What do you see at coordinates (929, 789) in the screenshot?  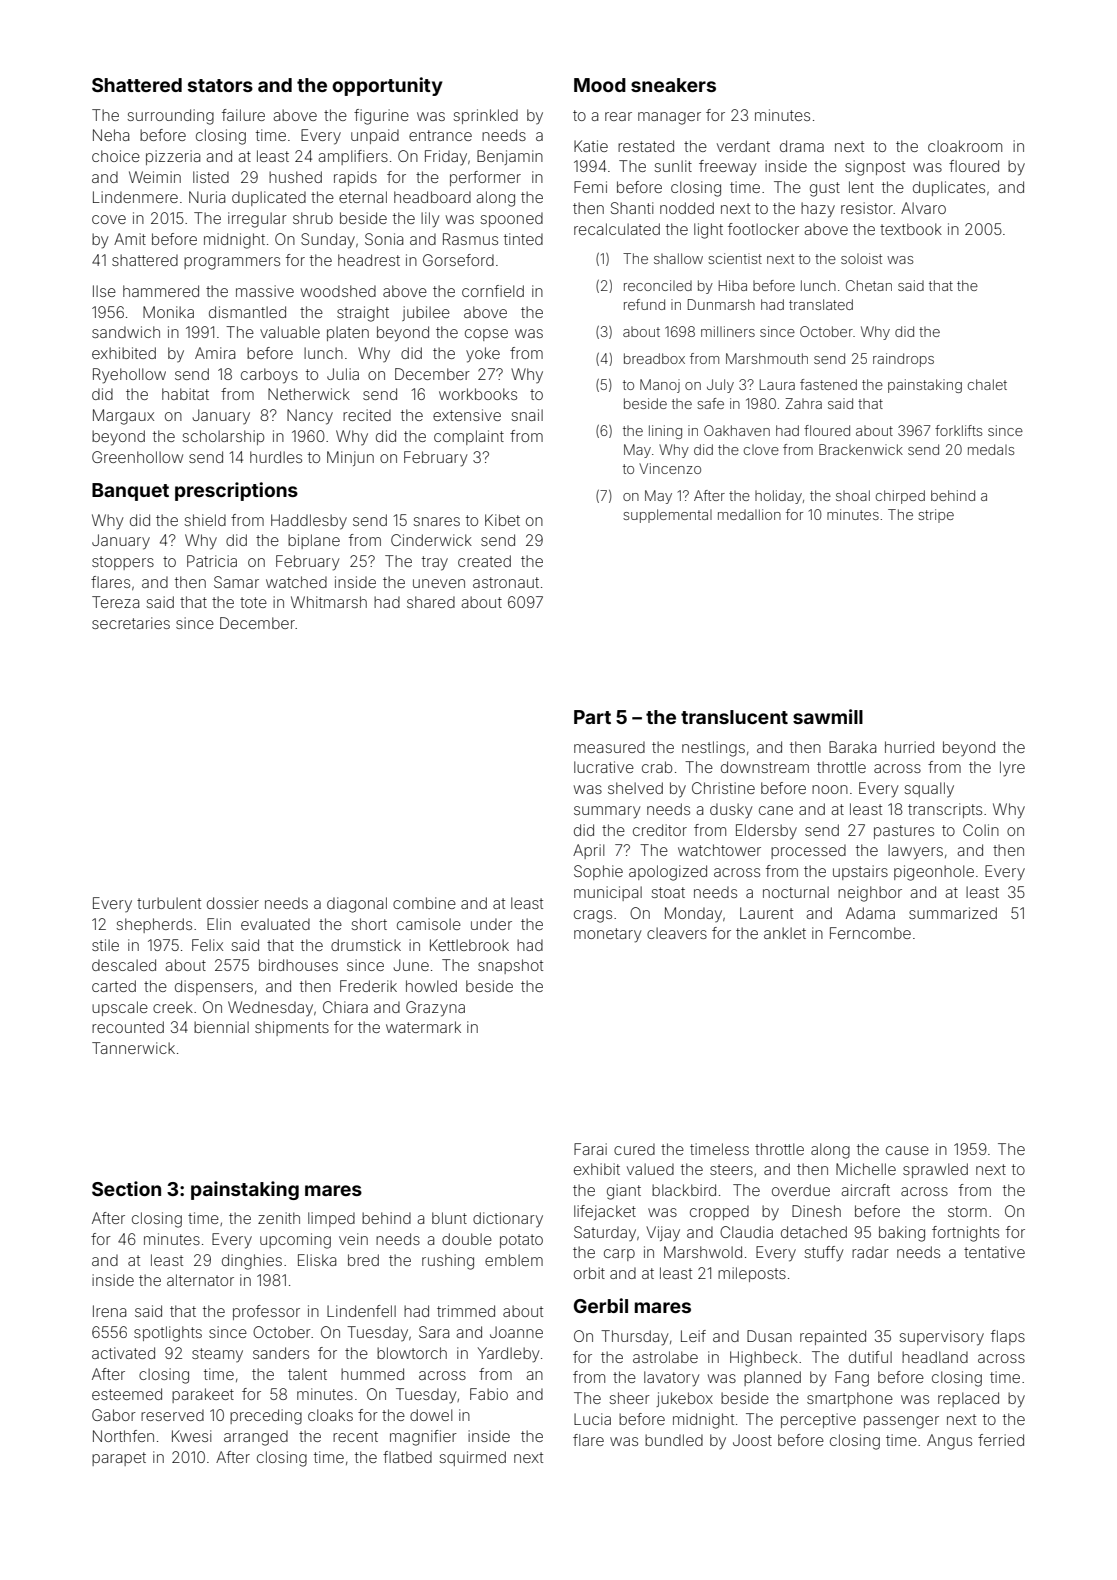 I see `squally` at bounding box center [929, 789].
